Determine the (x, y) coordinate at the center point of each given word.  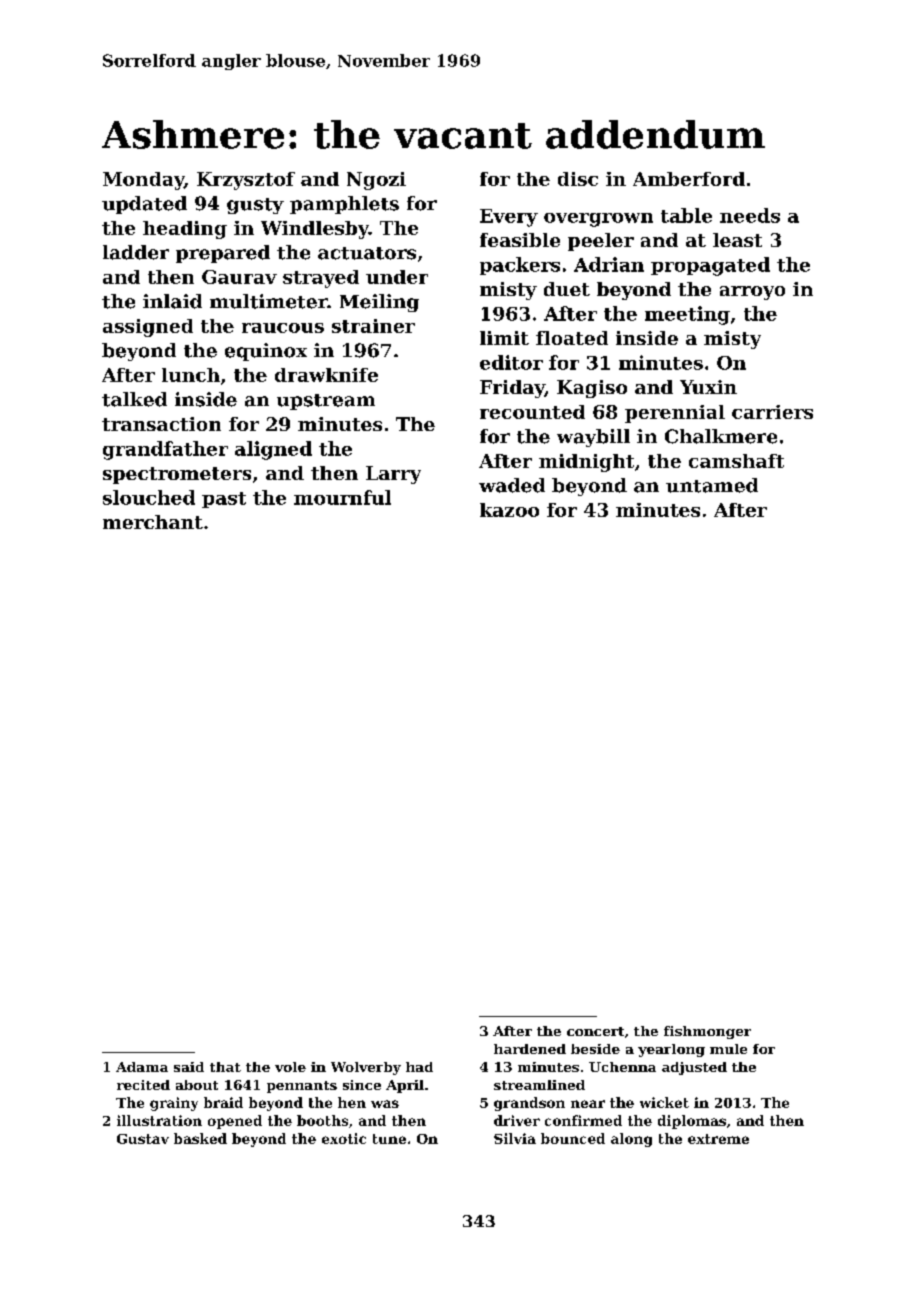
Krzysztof (246, 181)
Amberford (689, 179)
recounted (532, 412)
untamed (712, 485)
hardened (530, 1049)
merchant (153, 522)
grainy (174, 1104)
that (225, 1067)
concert (595, 1031)
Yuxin (708, 387)
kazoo (509, 510)
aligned (273, 450)
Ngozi (376, 181)
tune (389, 1139)
